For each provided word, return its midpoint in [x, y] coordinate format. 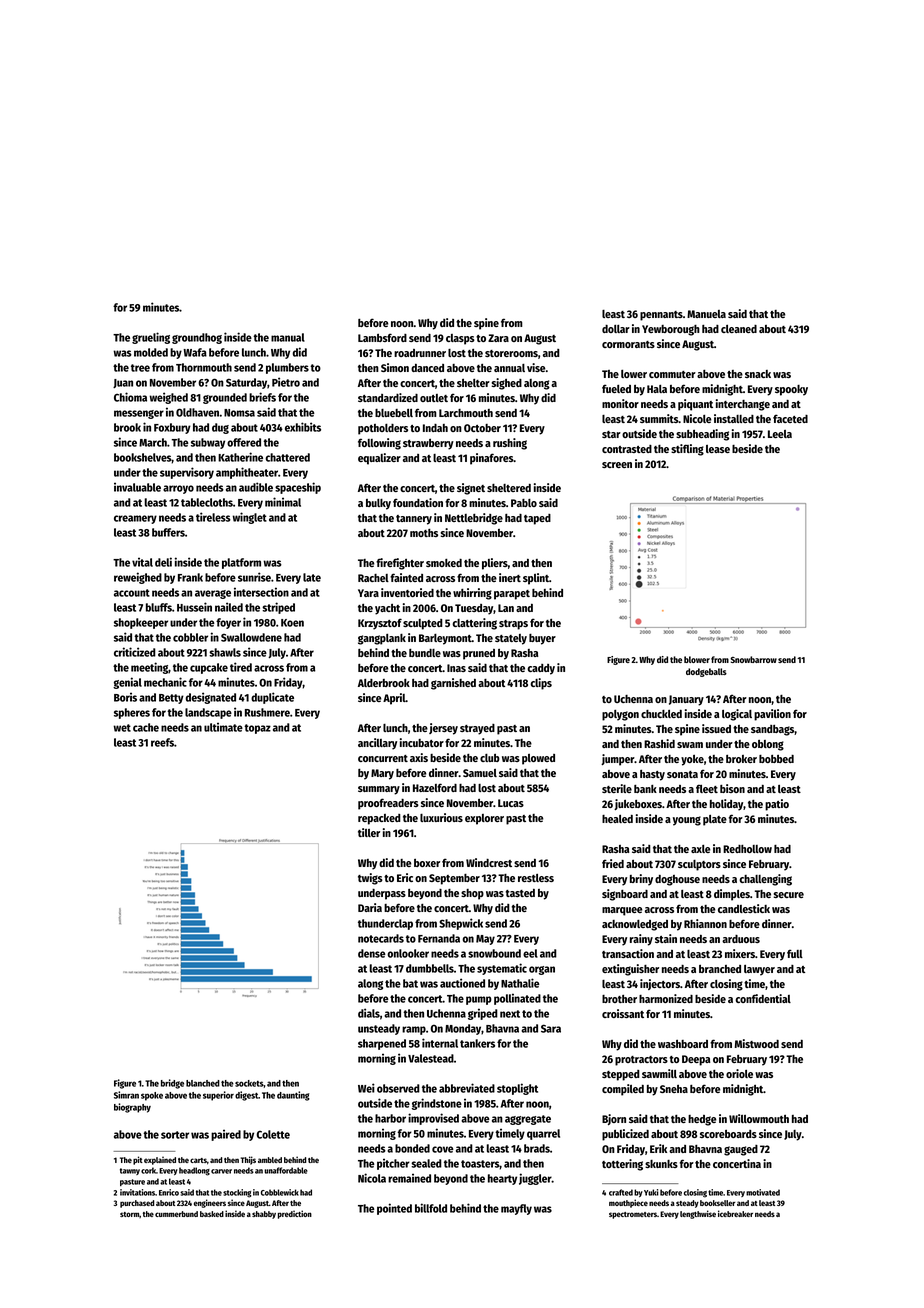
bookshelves [143, 457]
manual [288, 337]
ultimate [223, 727]
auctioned [462, 983]
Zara [498, 338]
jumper [618, 760]
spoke [152, 1096]
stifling [687, 450]
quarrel [543, 1134]
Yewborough [671, 330]
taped [537, 519]
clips [541, 684]
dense [372, 953]
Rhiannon [705, 923]
